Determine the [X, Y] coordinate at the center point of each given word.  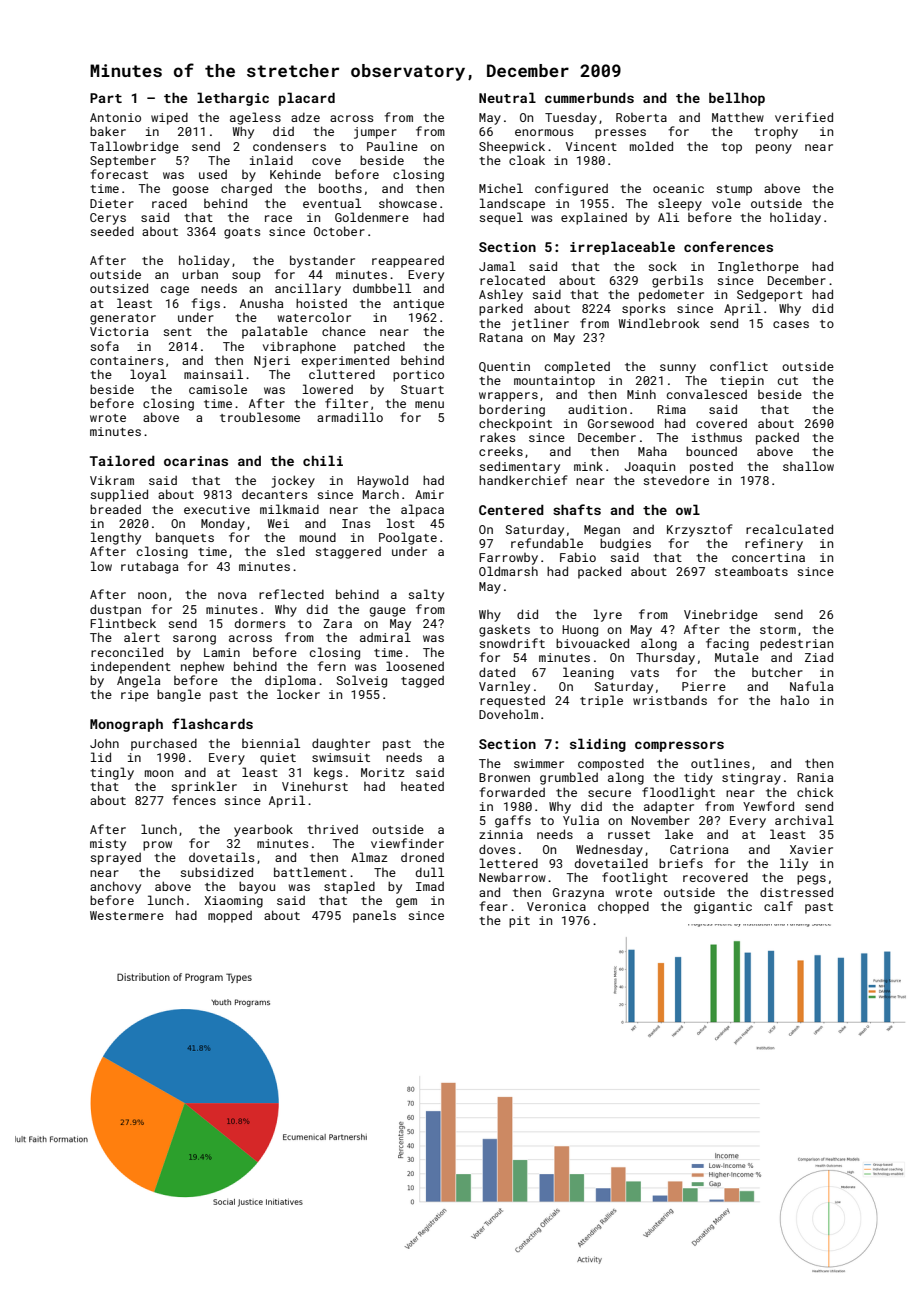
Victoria [119, 331]
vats [645, 673]
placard [307, 99]
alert [142, 637]
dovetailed [611, 863]
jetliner [540, 324]
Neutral [507, 97]
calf [778, 906]
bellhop [737, 99]
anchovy [115, 887]
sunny [678, 369]
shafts [577, 509]
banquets [185, 538]
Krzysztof [700, 530]
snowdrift [512, 643]
